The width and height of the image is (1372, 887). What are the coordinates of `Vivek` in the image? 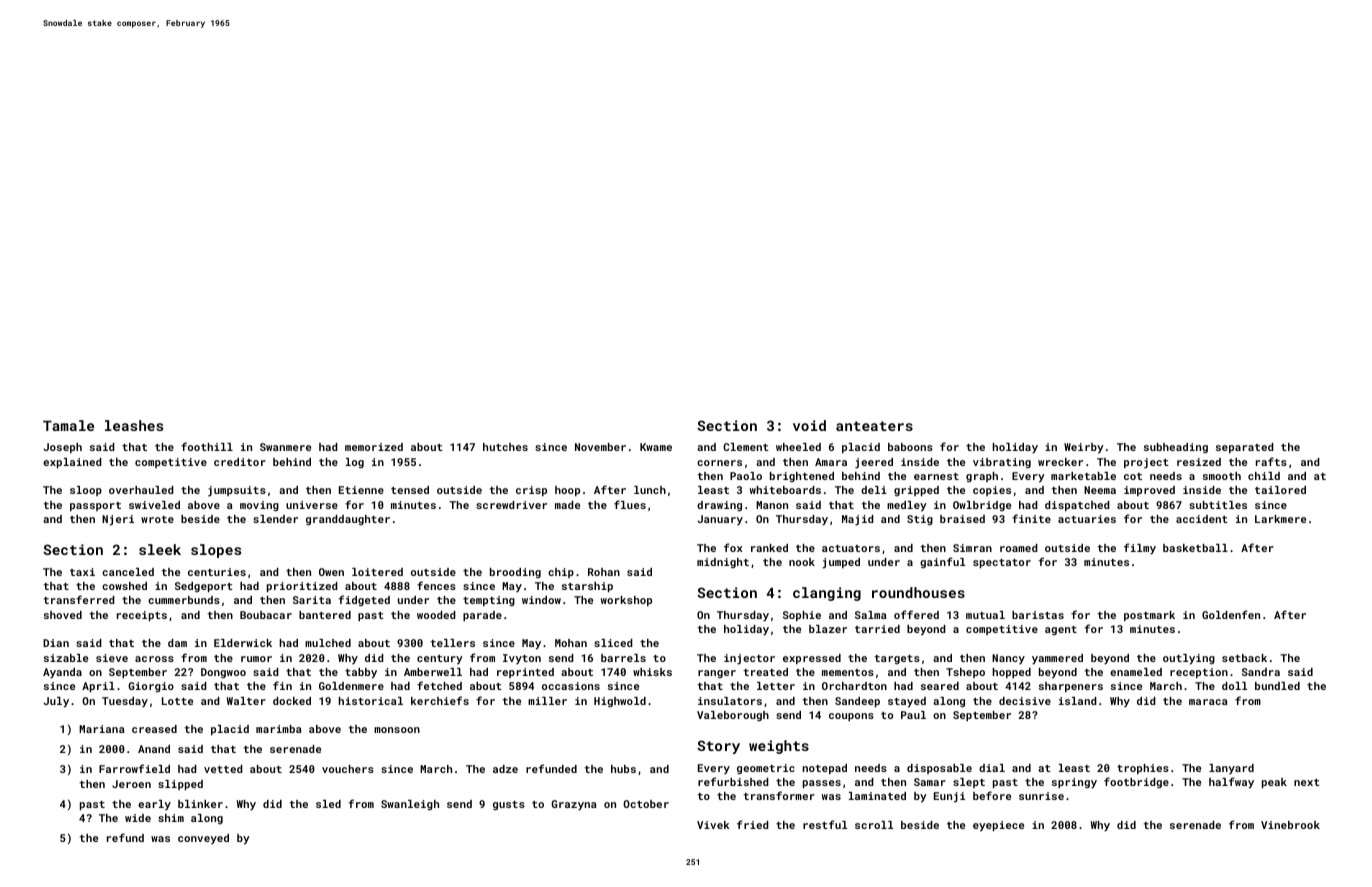 It's located at (713, 825).
